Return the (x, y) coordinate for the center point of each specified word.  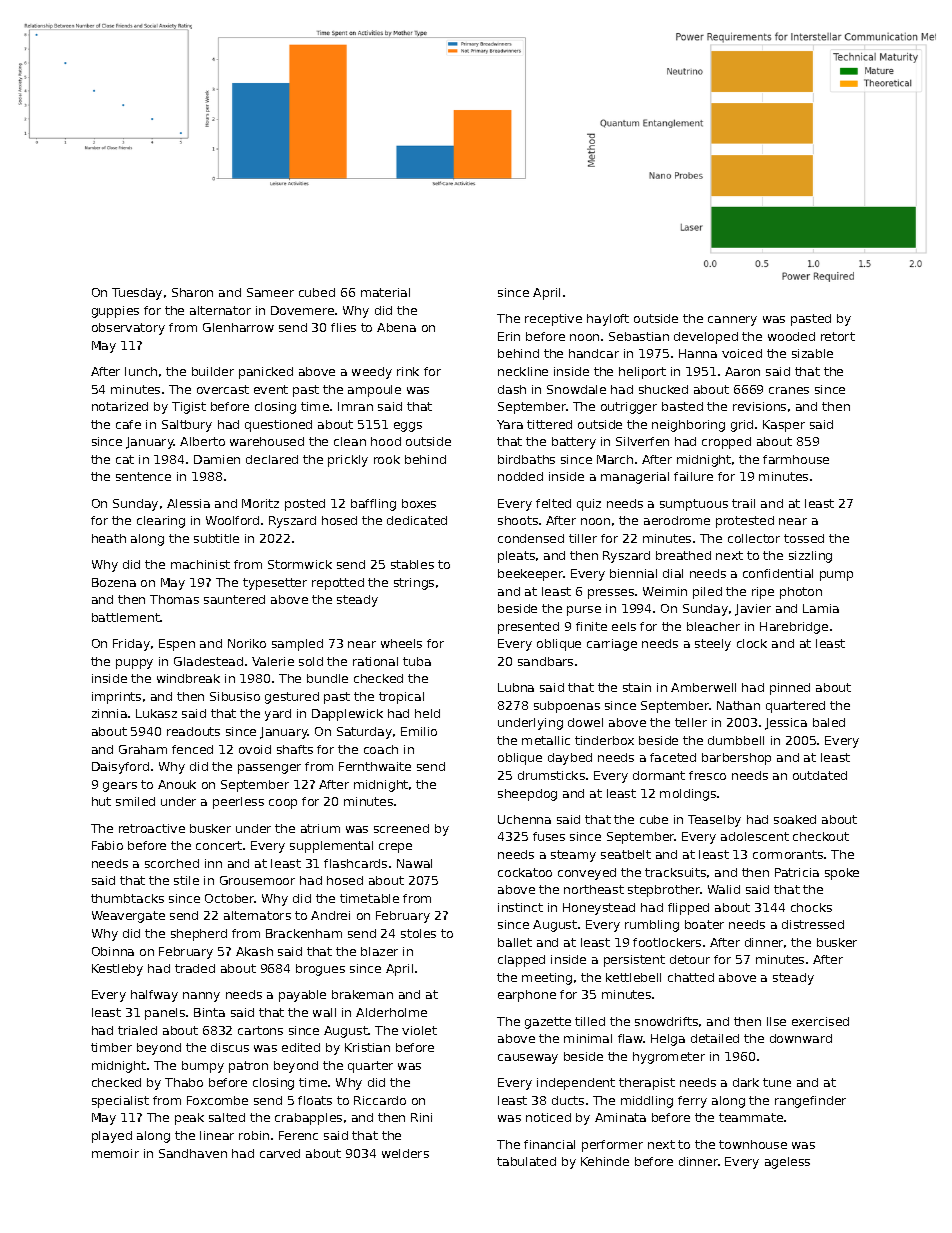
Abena (396, 327)
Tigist (189, 408)
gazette (548, 1023)
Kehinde (605, 1161)
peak (189, 1119)
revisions (759, 406)
